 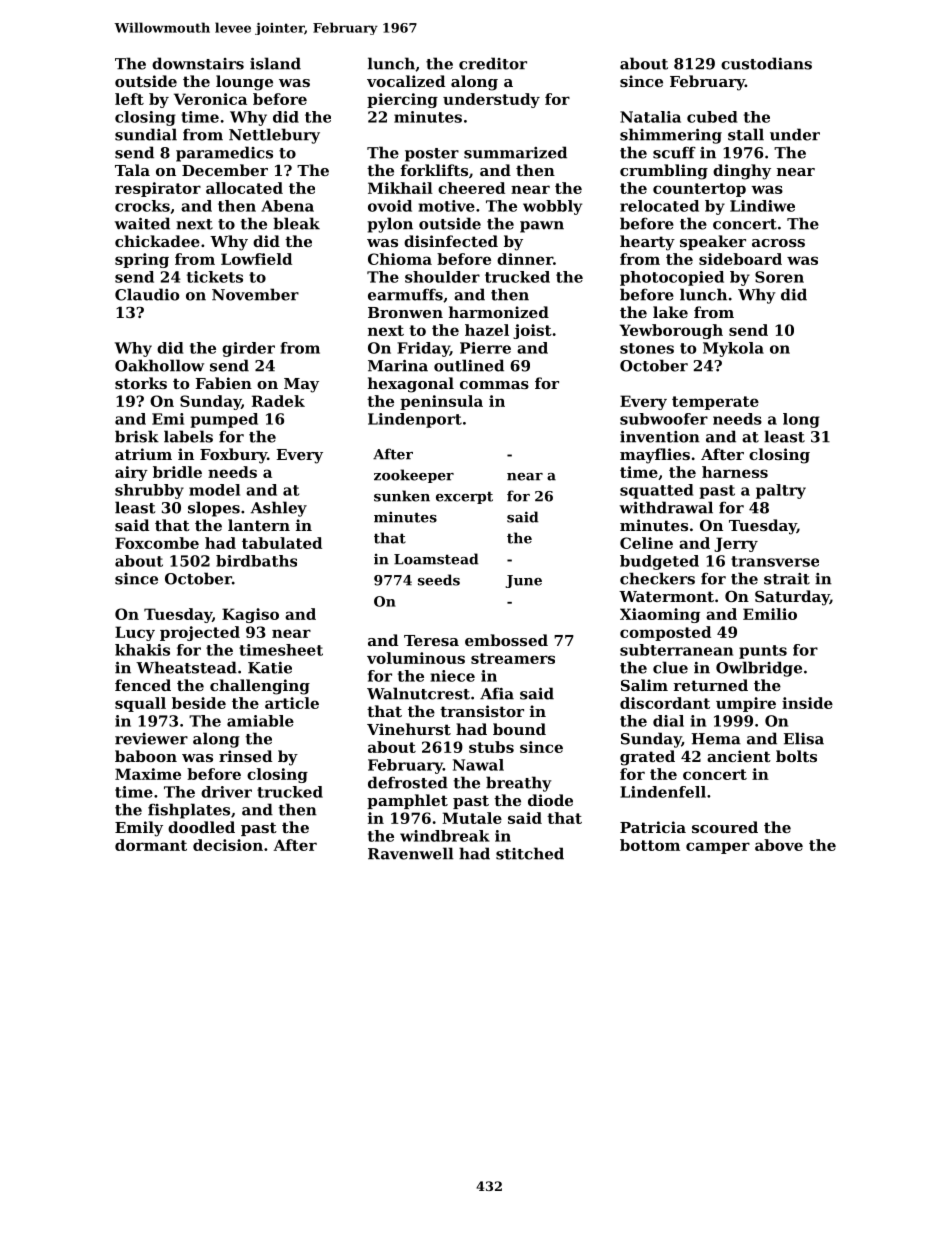 What do you see at coordinates (256, 259) in the screenshot?
I see `Lowfield` at bounding box center [256, 259].
